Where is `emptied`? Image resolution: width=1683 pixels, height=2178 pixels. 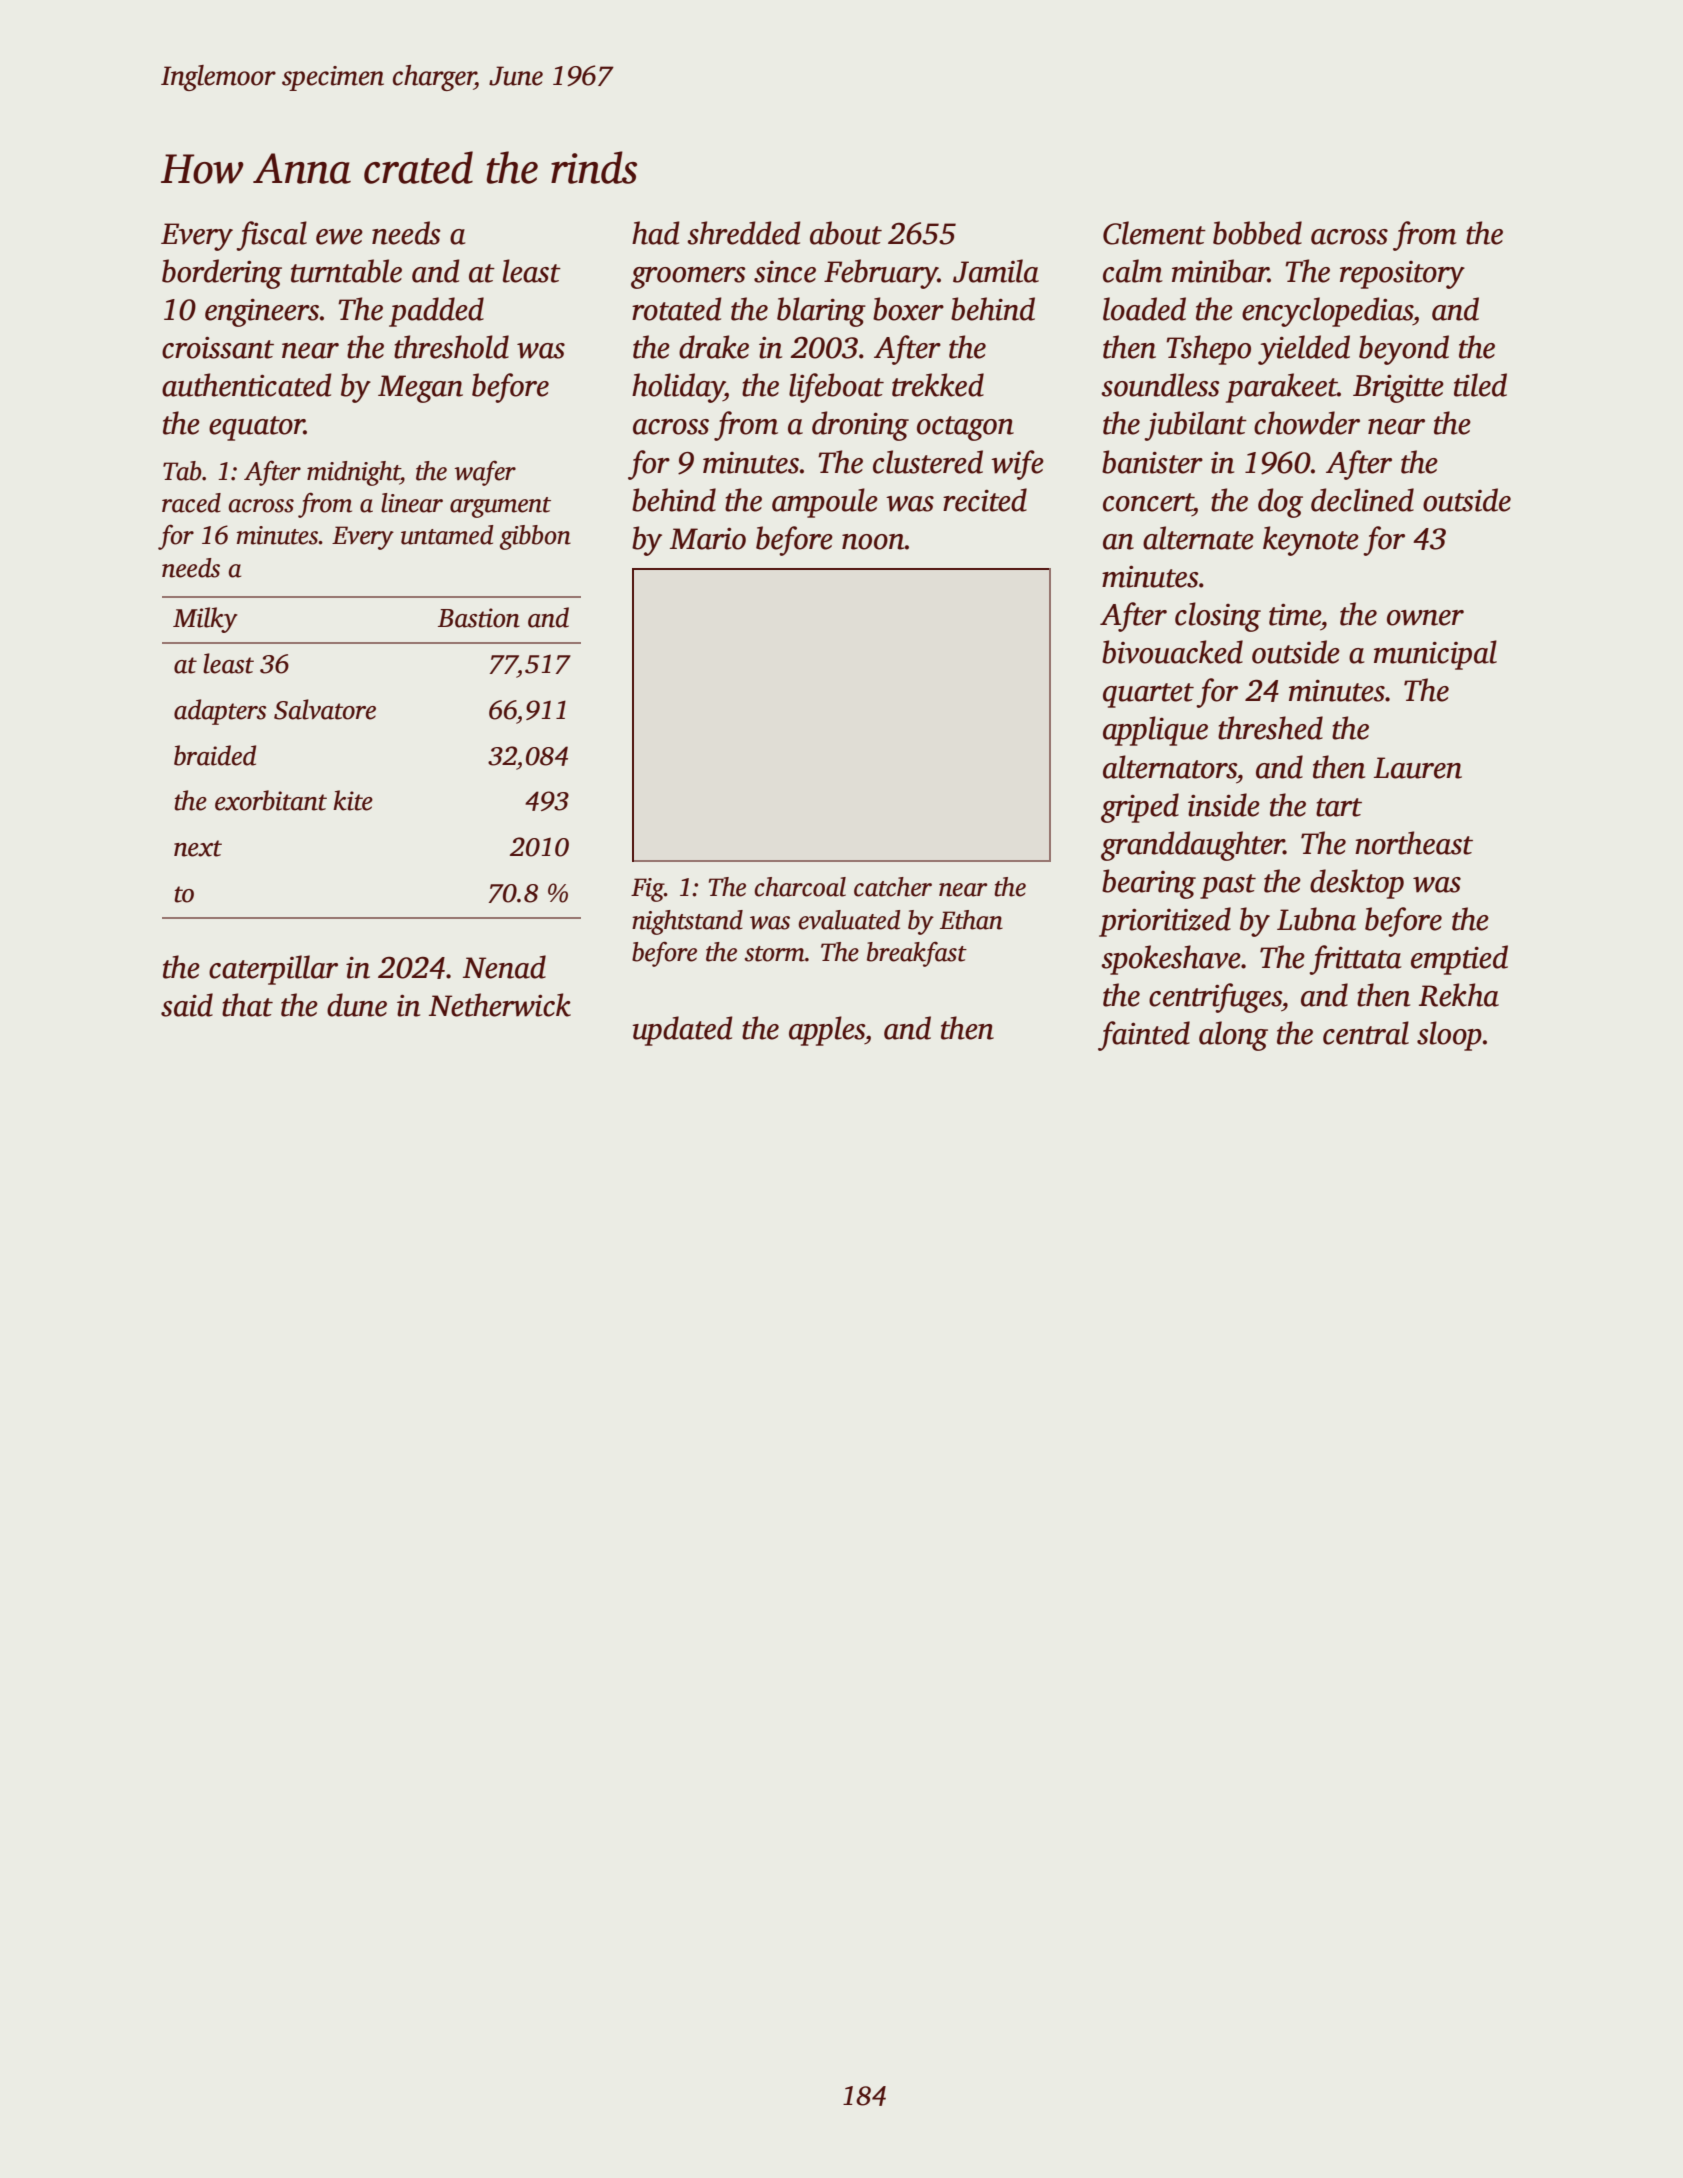 emptied is located at coordinates (1459, 960).
